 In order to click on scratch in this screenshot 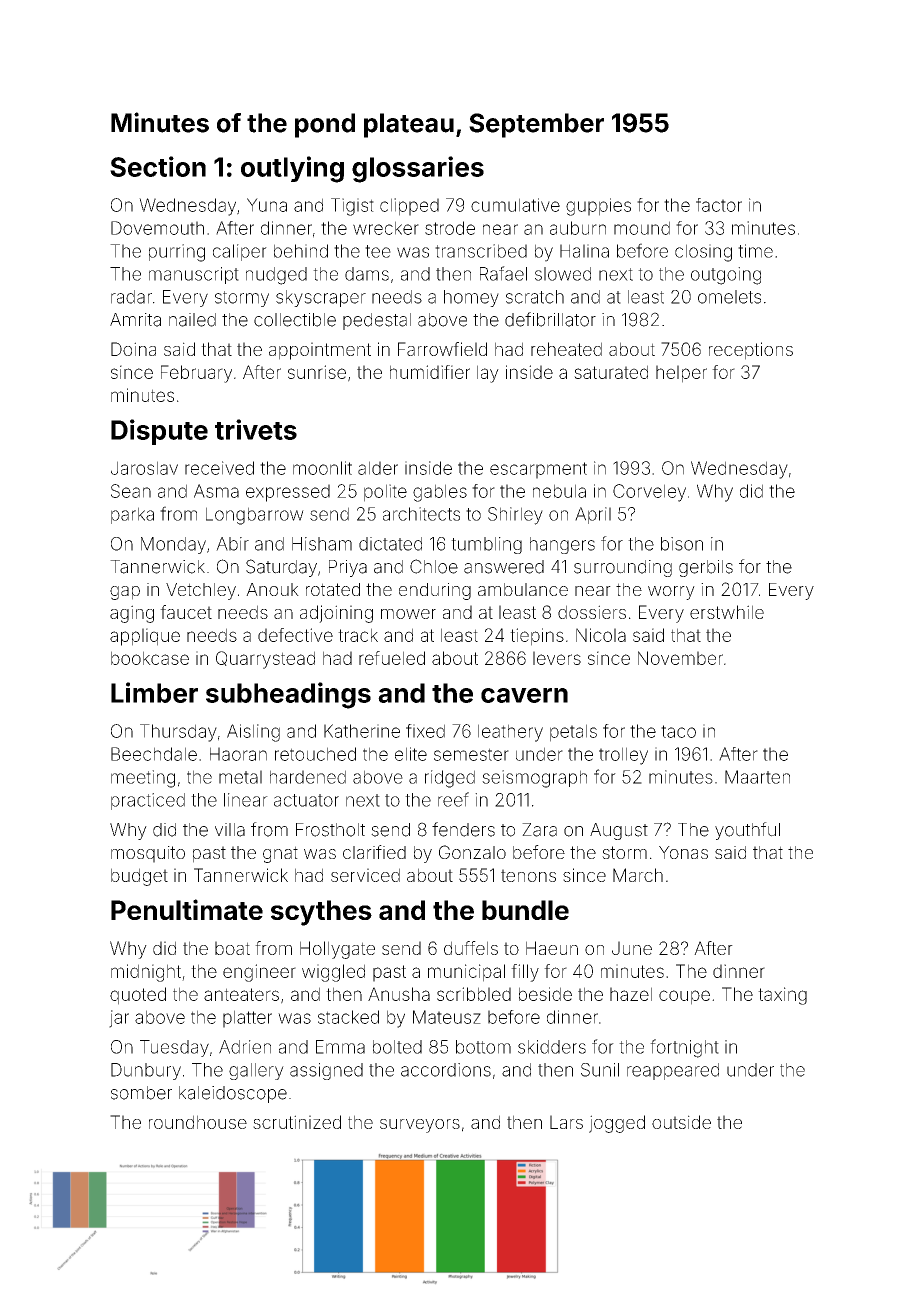, I will do `click(535, 297)`.
